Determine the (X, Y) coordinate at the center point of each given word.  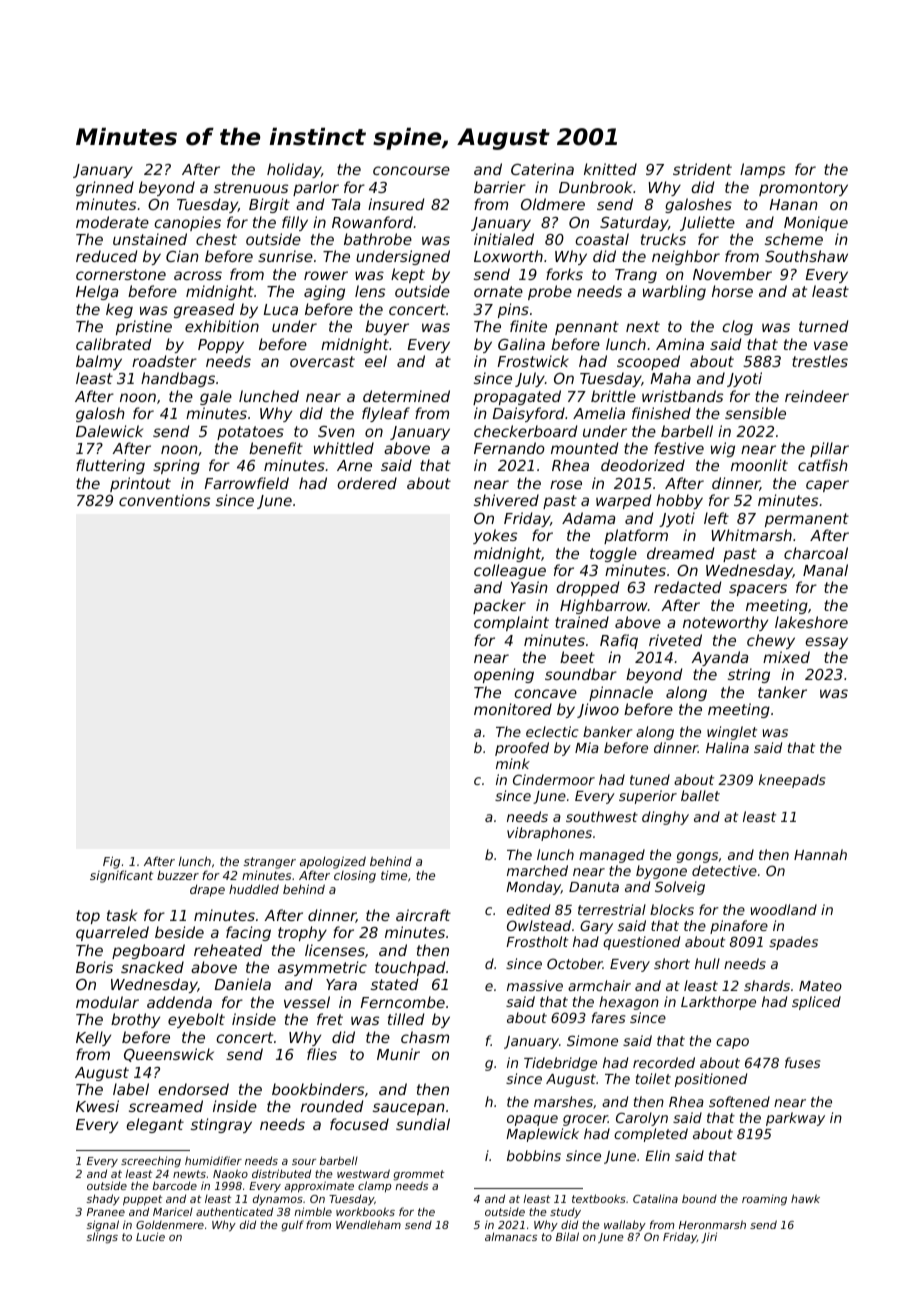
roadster (164, 361)
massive (535, 985)
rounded (332, 1106)
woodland (784, 909)
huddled (254, 889)
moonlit (759, 465)
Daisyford (529, 414)
